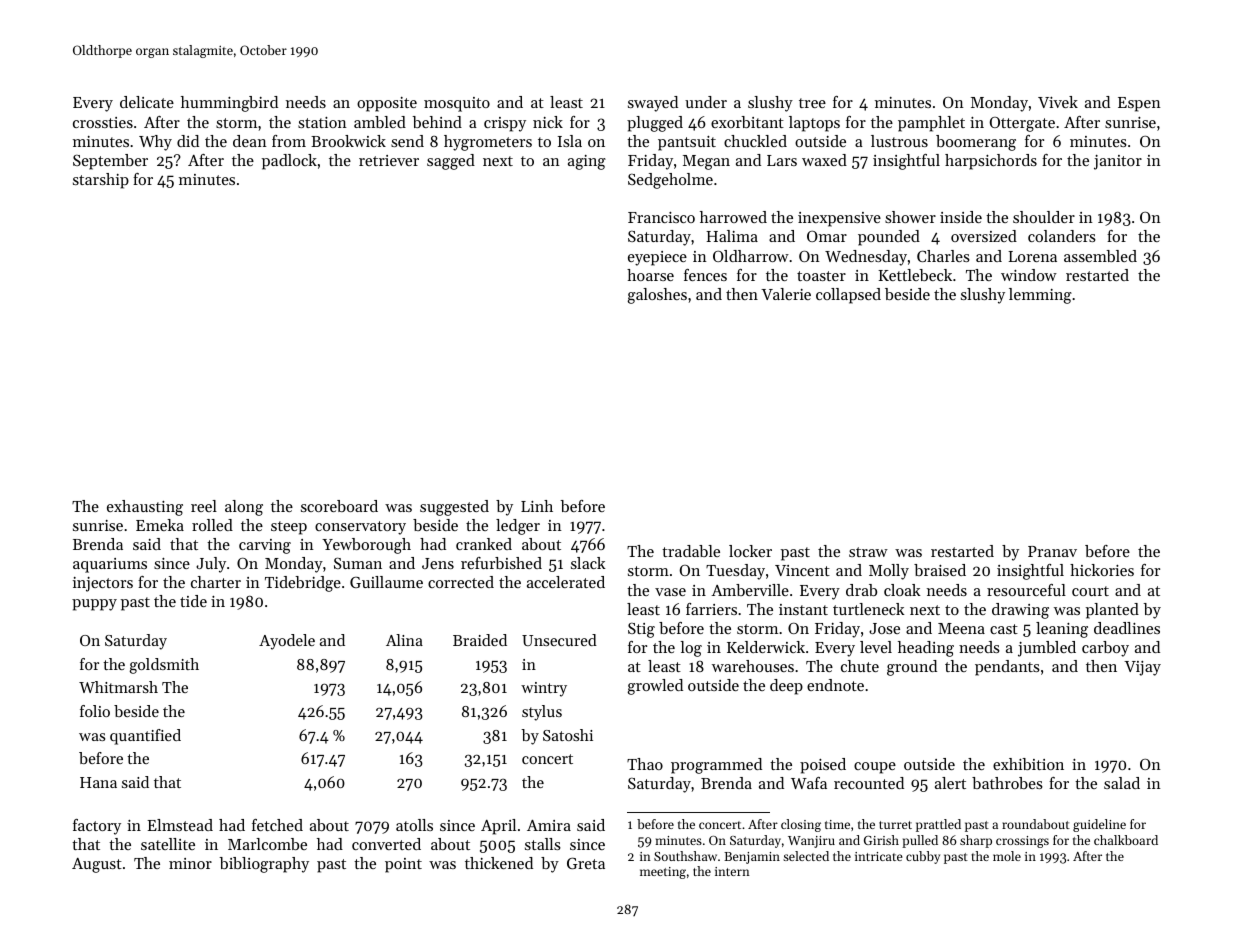  What do you see at coordinates (1044, 217) in the document?
I see `shoulder` at bounding box center [1044, 217].
